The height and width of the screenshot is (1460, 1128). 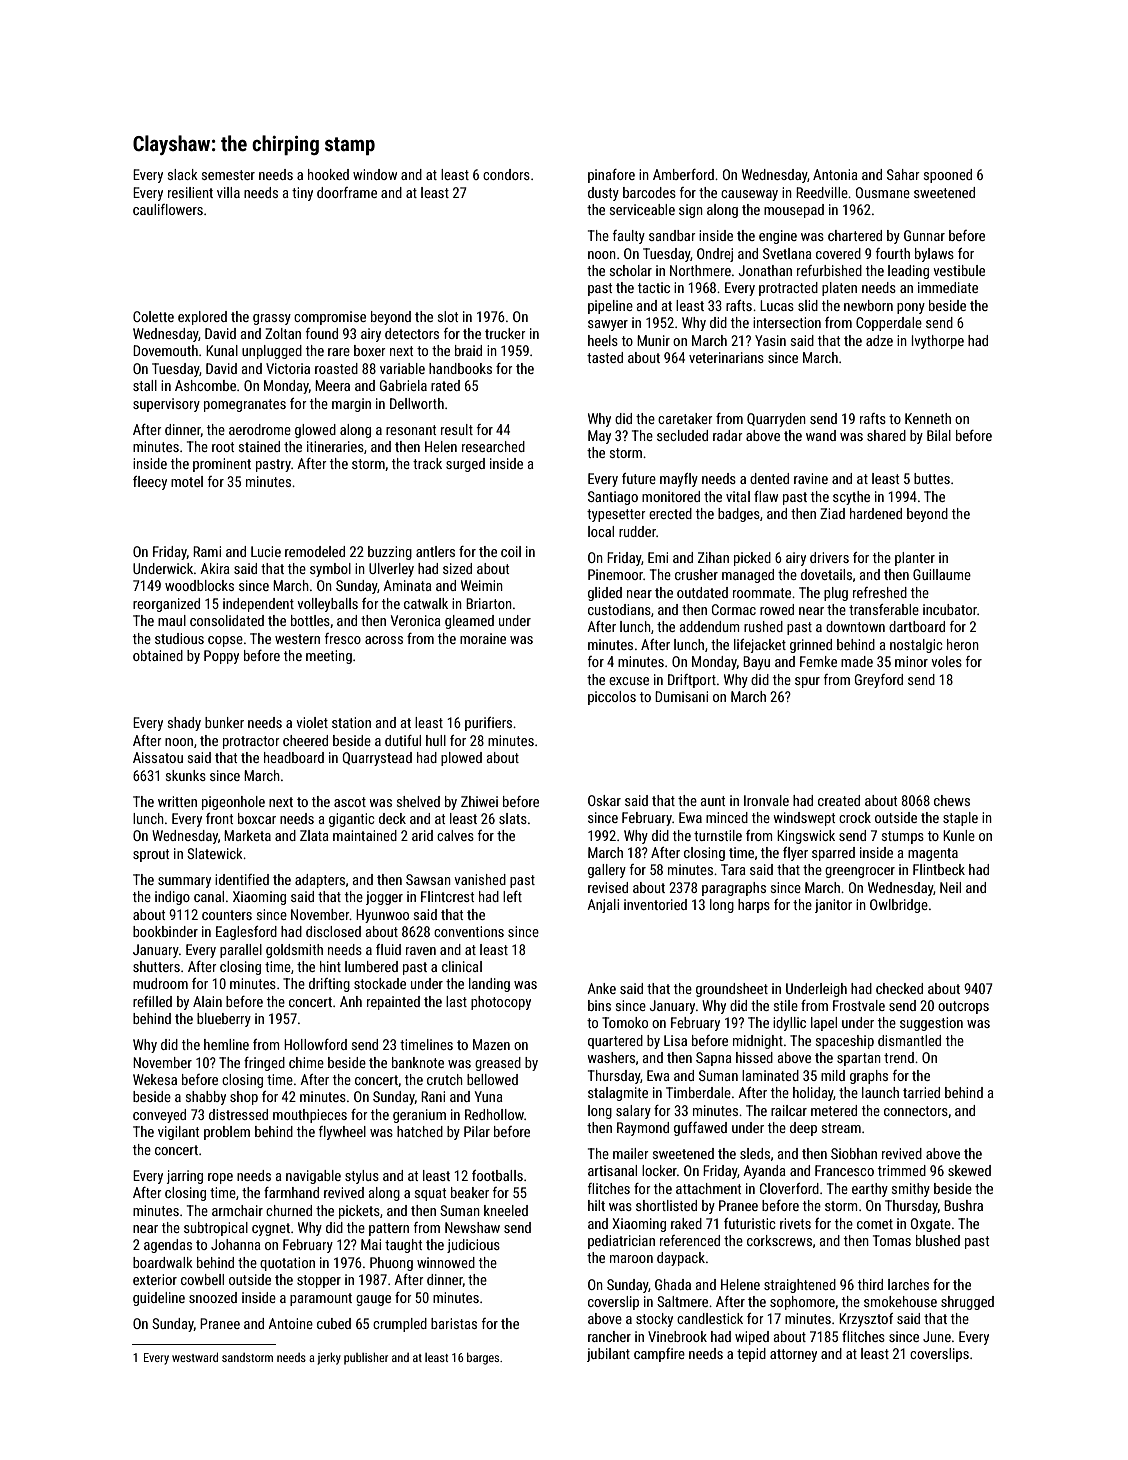 What do you see at coordinates (637, 531) in the screenshot?
I see `rudder` at bounding box center [637, 531].
